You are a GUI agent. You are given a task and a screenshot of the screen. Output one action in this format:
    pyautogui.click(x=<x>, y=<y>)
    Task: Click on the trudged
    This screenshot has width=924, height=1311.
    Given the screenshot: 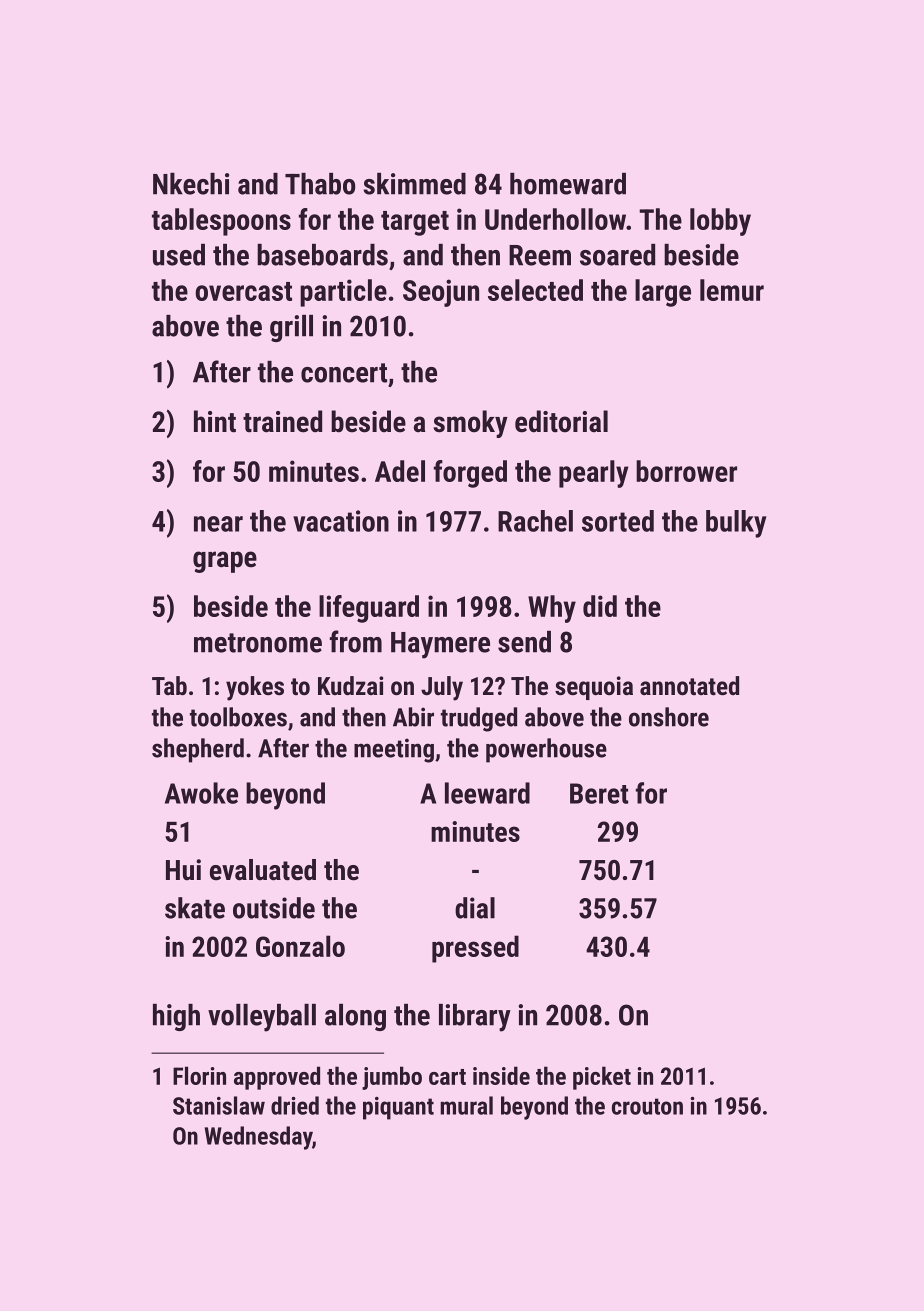 What is the action you would take?
    pyautogui.click(x=479, y=719)
